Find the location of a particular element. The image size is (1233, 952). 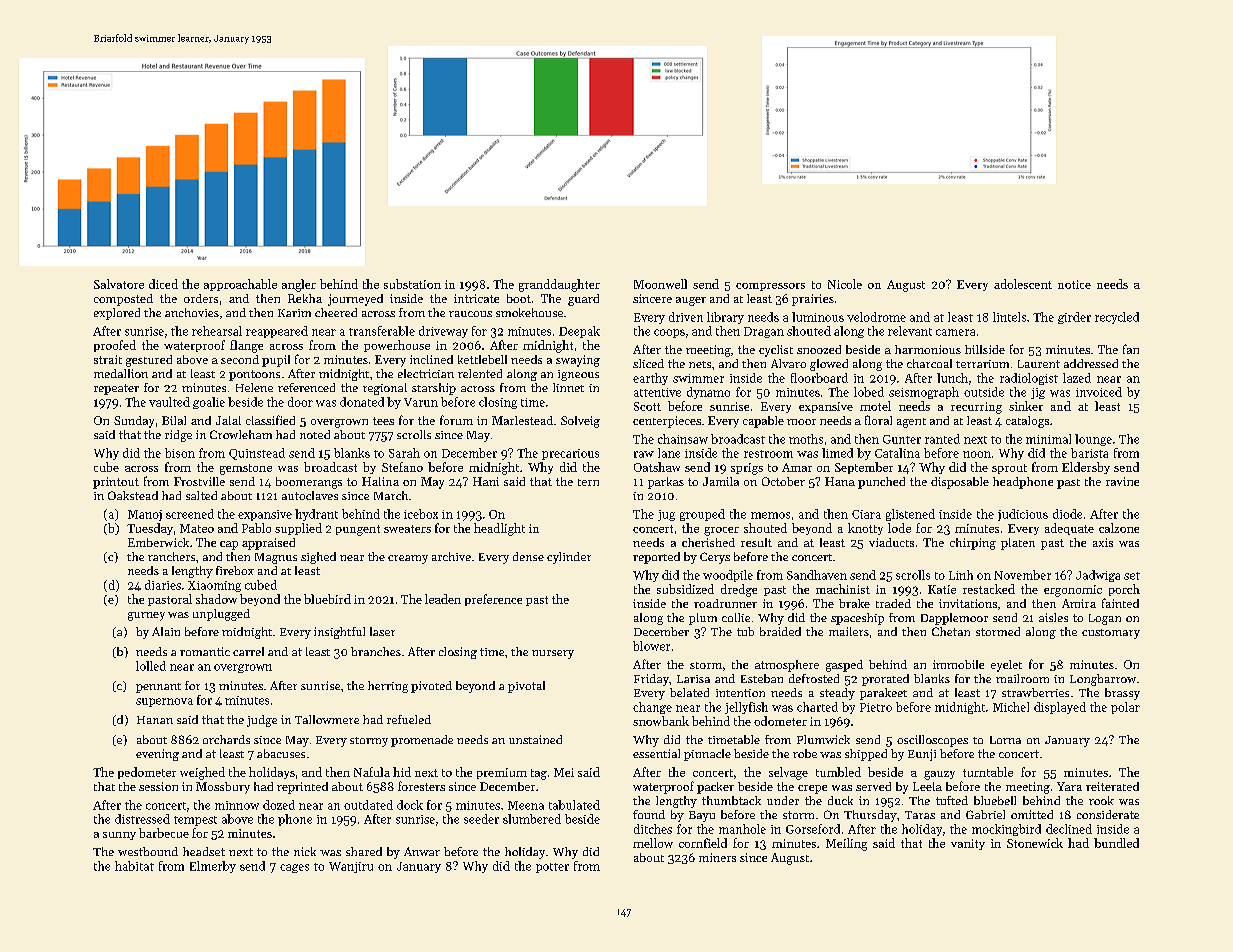

smokehouse is located at coordinates (529, 312).
